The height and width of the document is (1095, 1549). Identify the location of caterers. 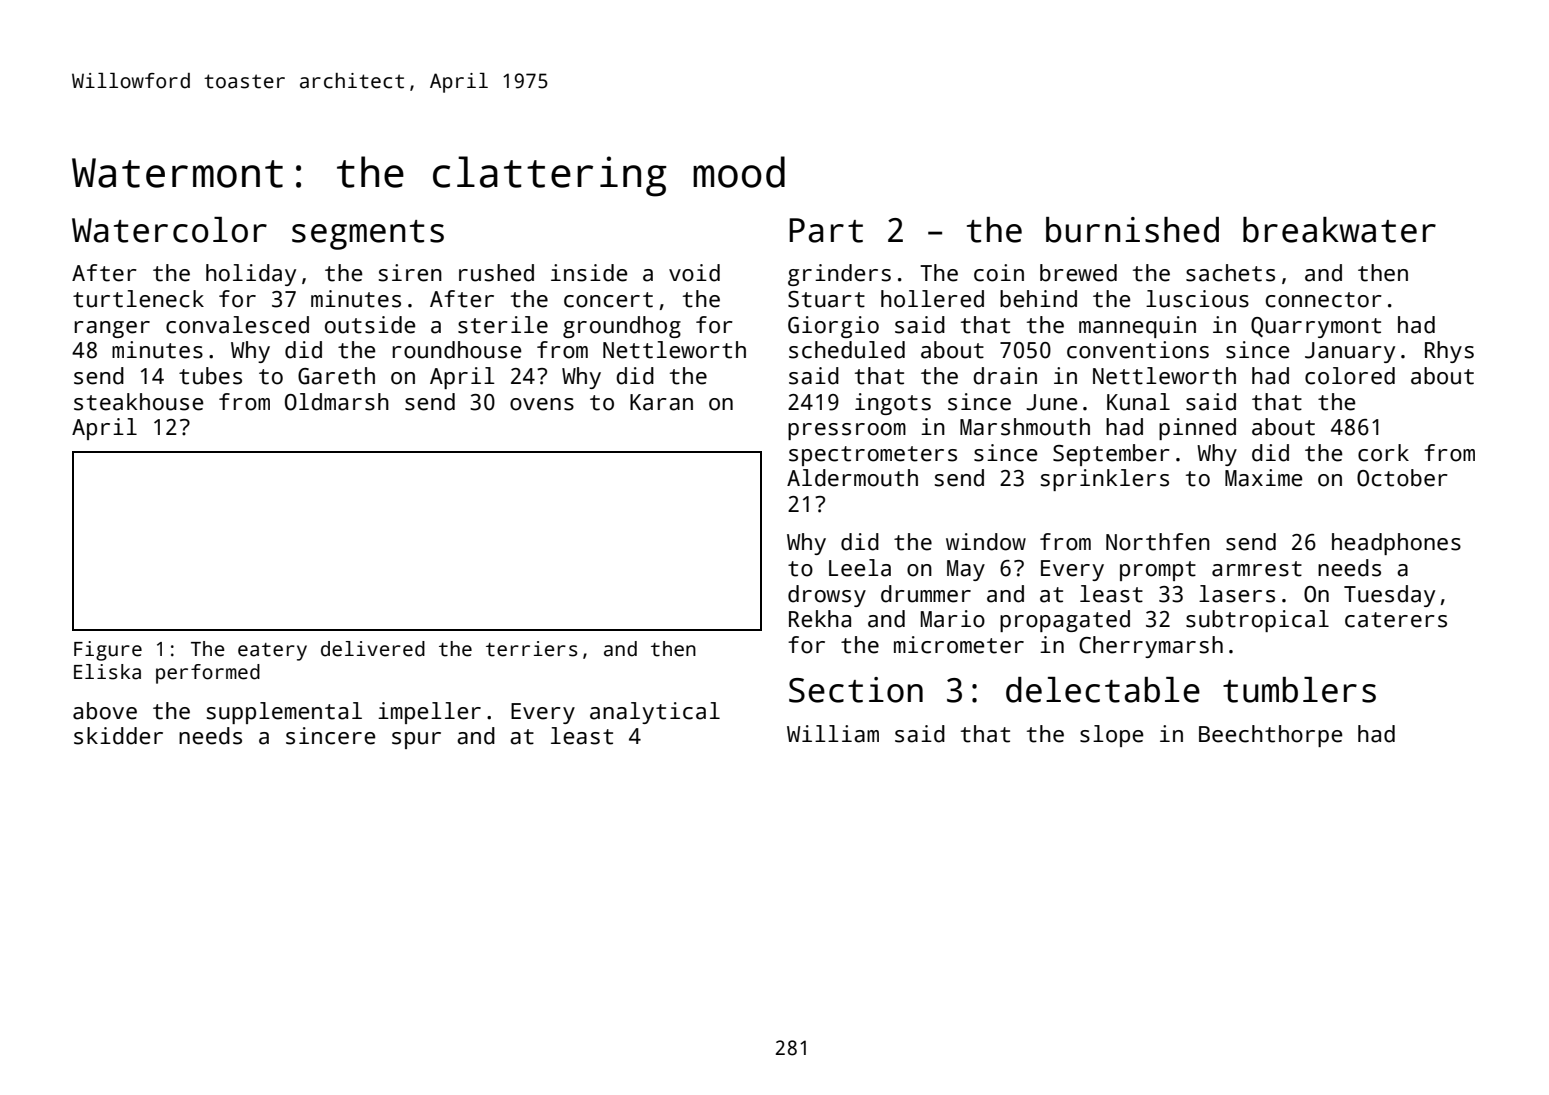
(1396, 620).
